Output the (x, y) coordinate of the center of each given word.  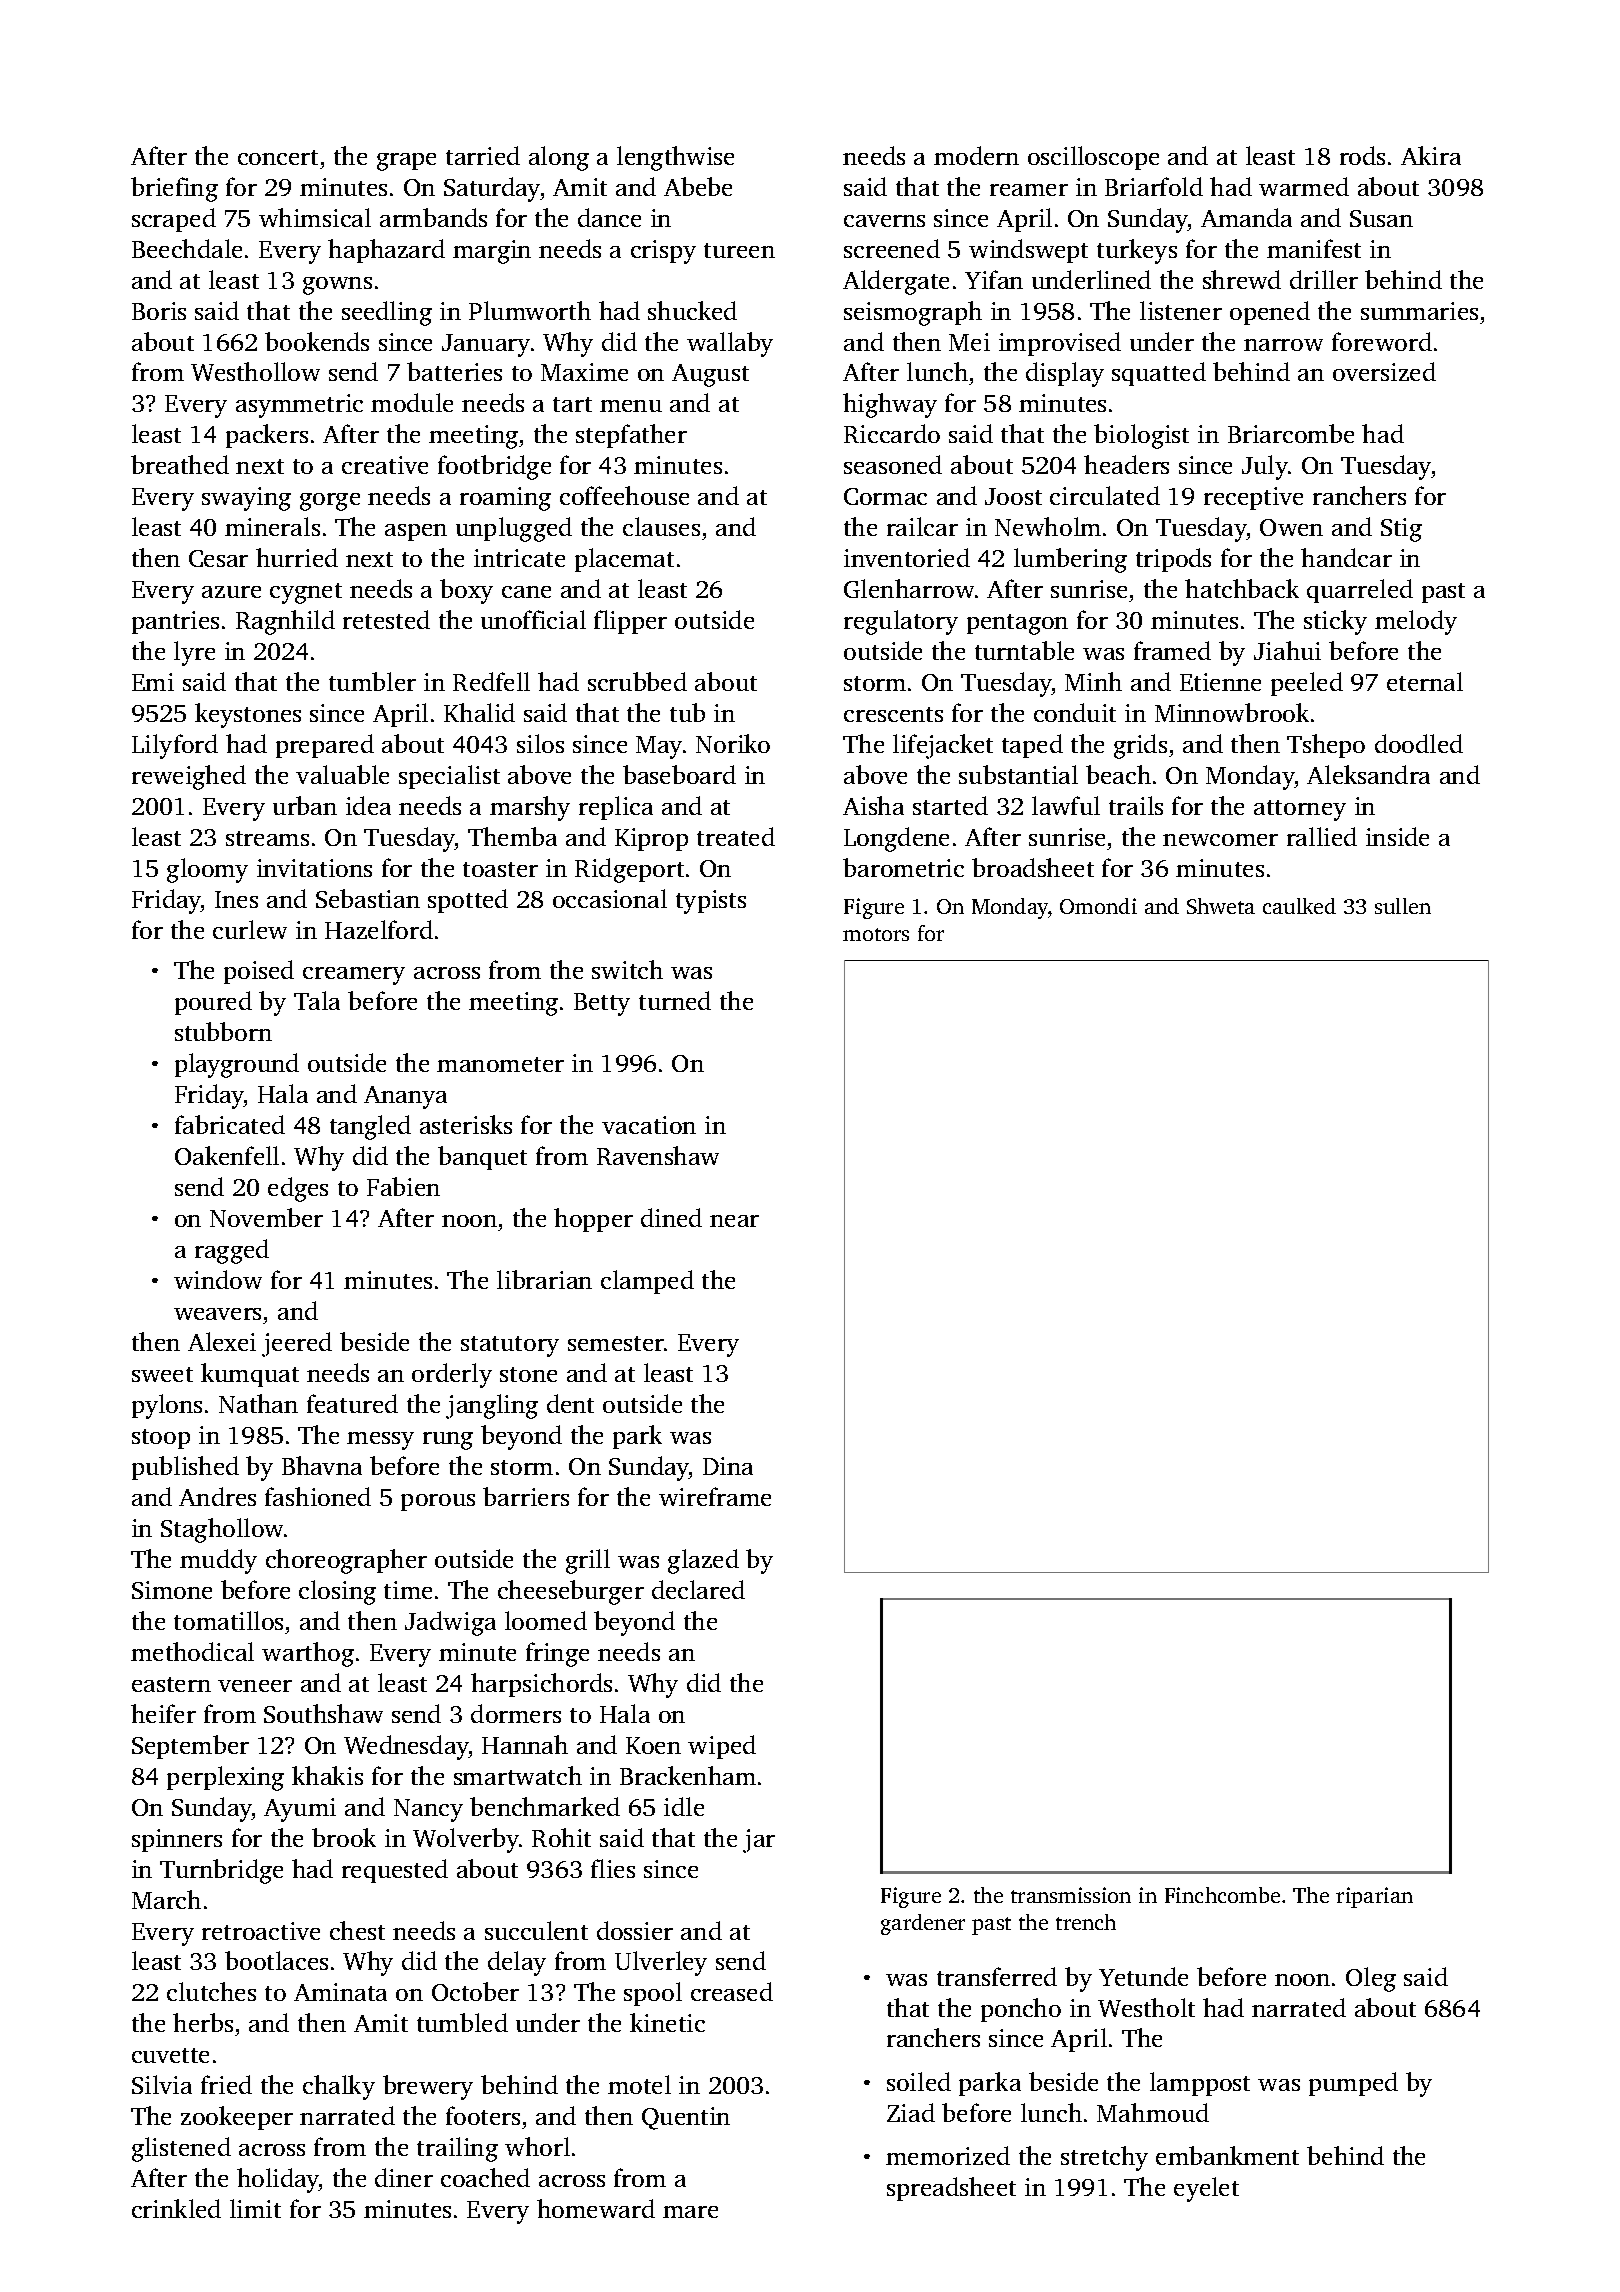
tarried (483, 155)
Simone (172, 1590)
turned (675, 1000)
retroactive (261, 1931)
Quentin (686, 2118)
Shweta (1221, 906)
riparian (1374, 1897)
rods (1362, 155)
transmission (1071, 1895)
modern (976, 155)
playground (237, 1065)
